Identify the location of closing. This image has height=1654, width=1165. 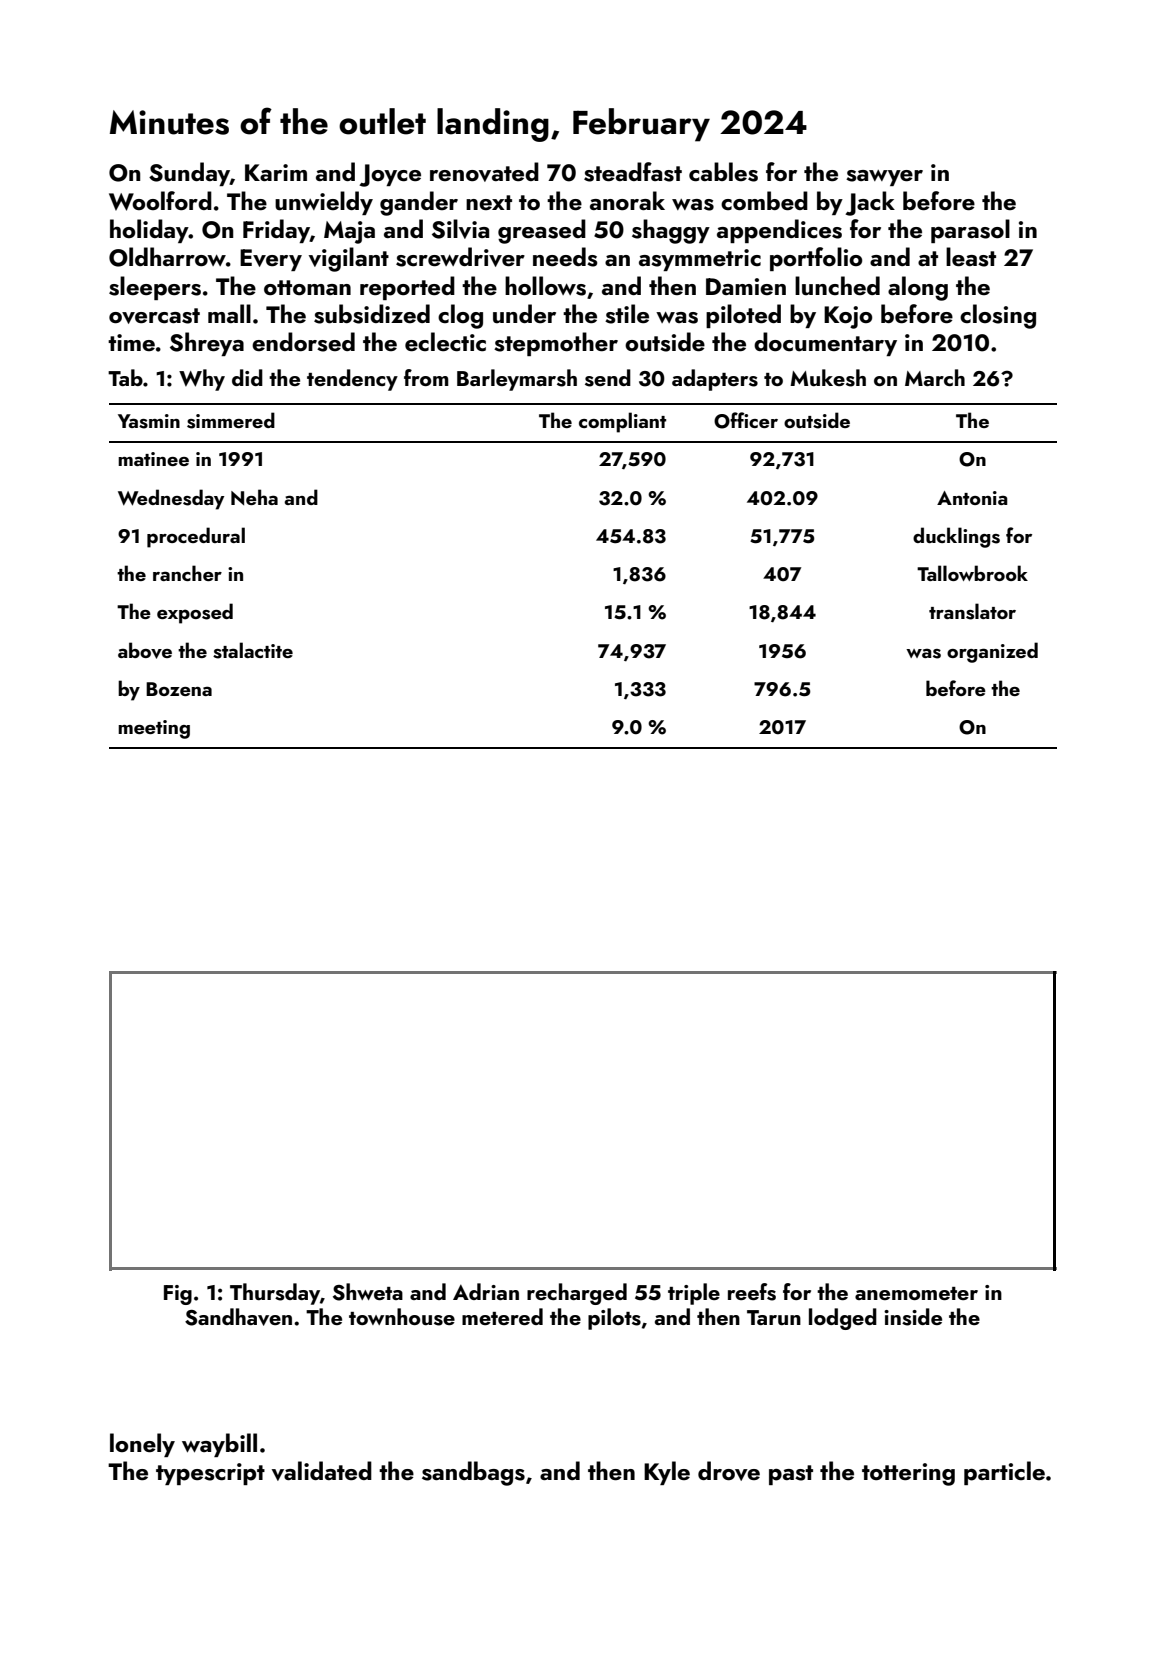
(998, 316).
